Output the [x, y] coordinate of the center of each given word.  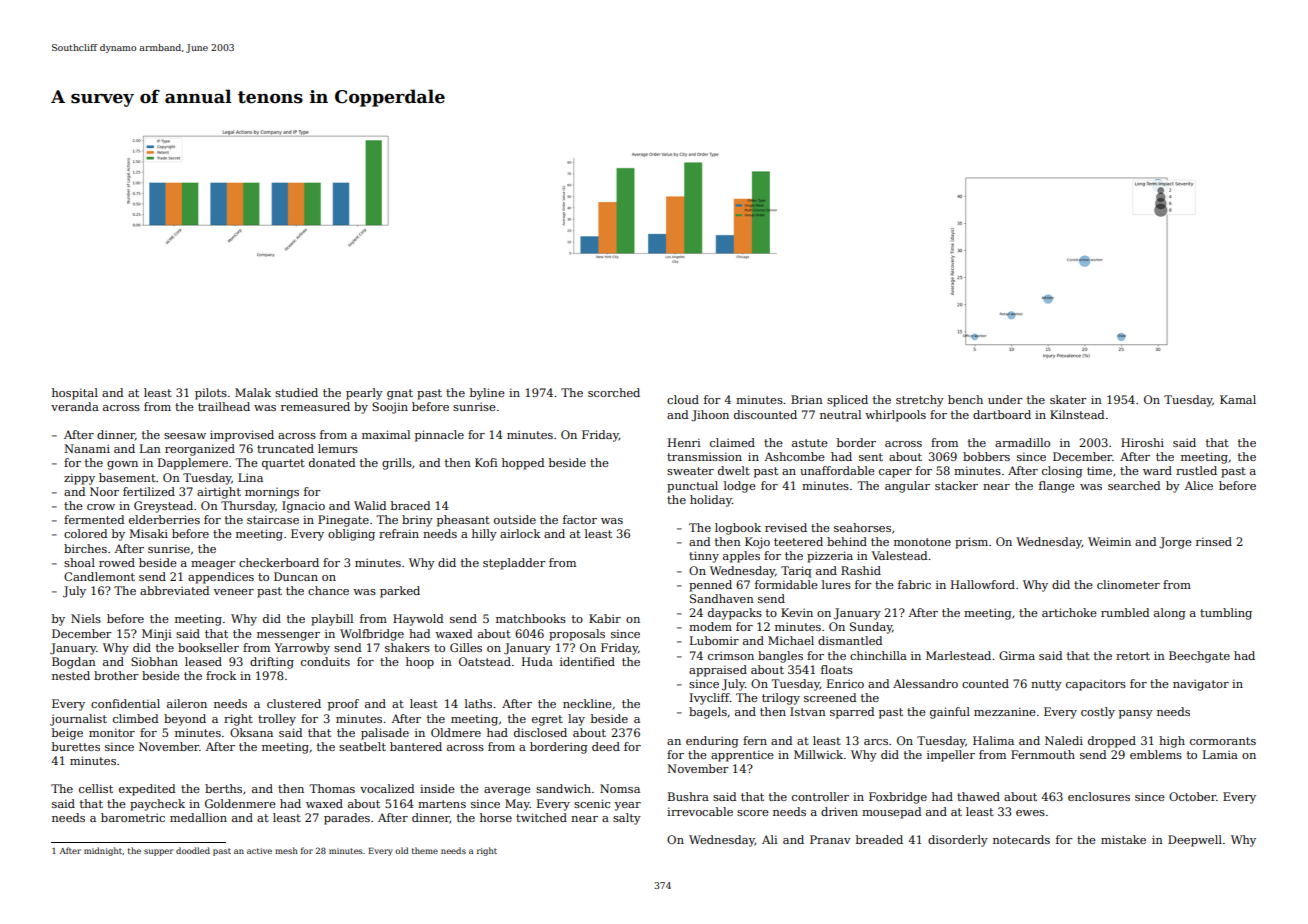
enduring [712, 742]
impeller [951, 756]
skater [1068, 399]
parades [347, 819]
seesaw [185, 436]
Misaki [149, 533]
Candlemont [99, 576]
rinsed [1214, 541]
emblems [1156, 754]
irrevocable [700, 811]
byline [487, 394]
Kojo [757, 543]
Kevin [797, 612]
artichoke [1069, 612]
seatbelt [362, 746]
